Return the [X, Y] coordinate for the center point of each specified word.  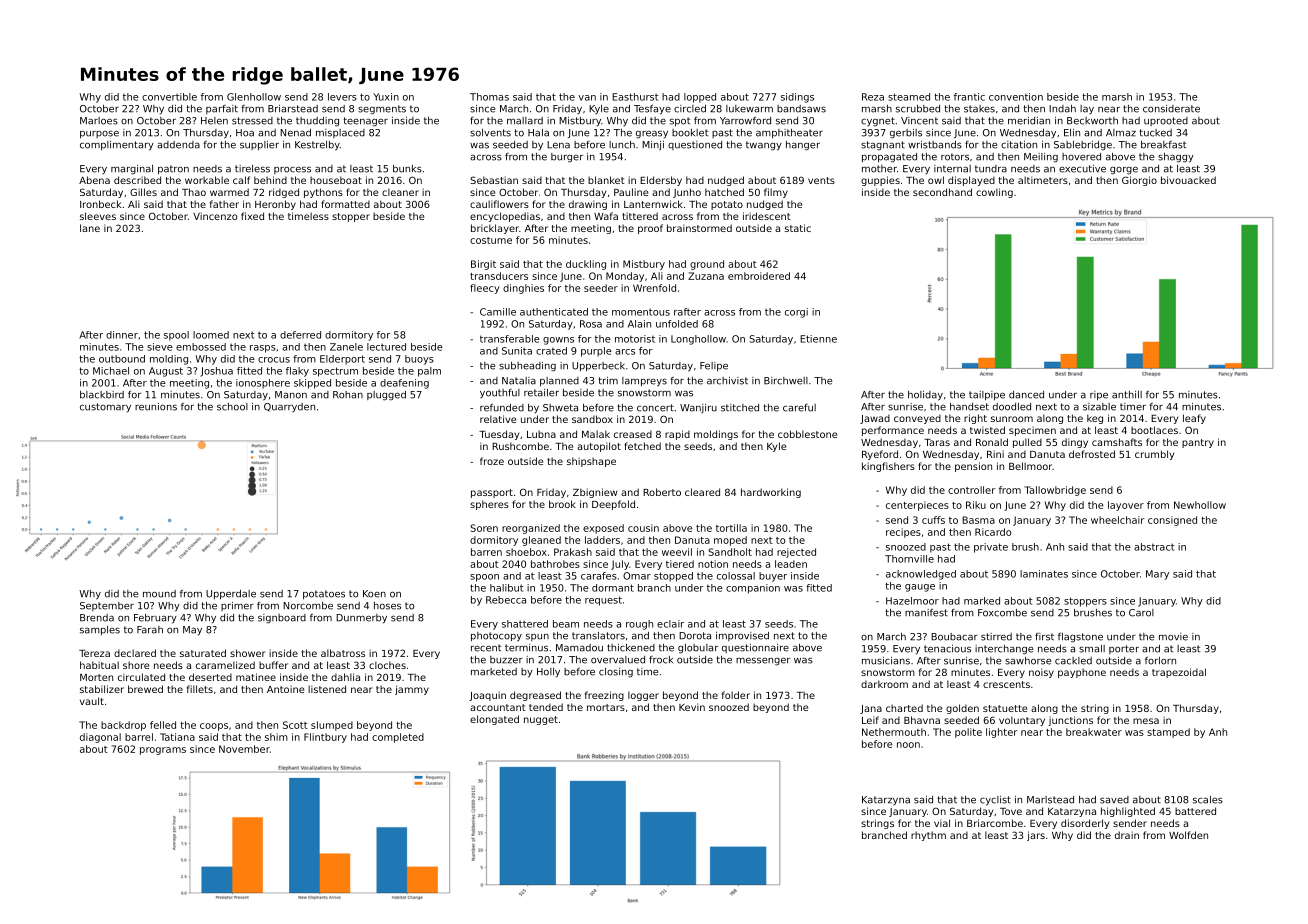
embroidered [759, 276]
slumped [332, 726]
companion [753, 589]
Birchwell [786, 381]
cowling [994, 193]
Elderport [342, 360]
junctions [1070, 721]
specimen [1032, 431]
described [137, 180]
